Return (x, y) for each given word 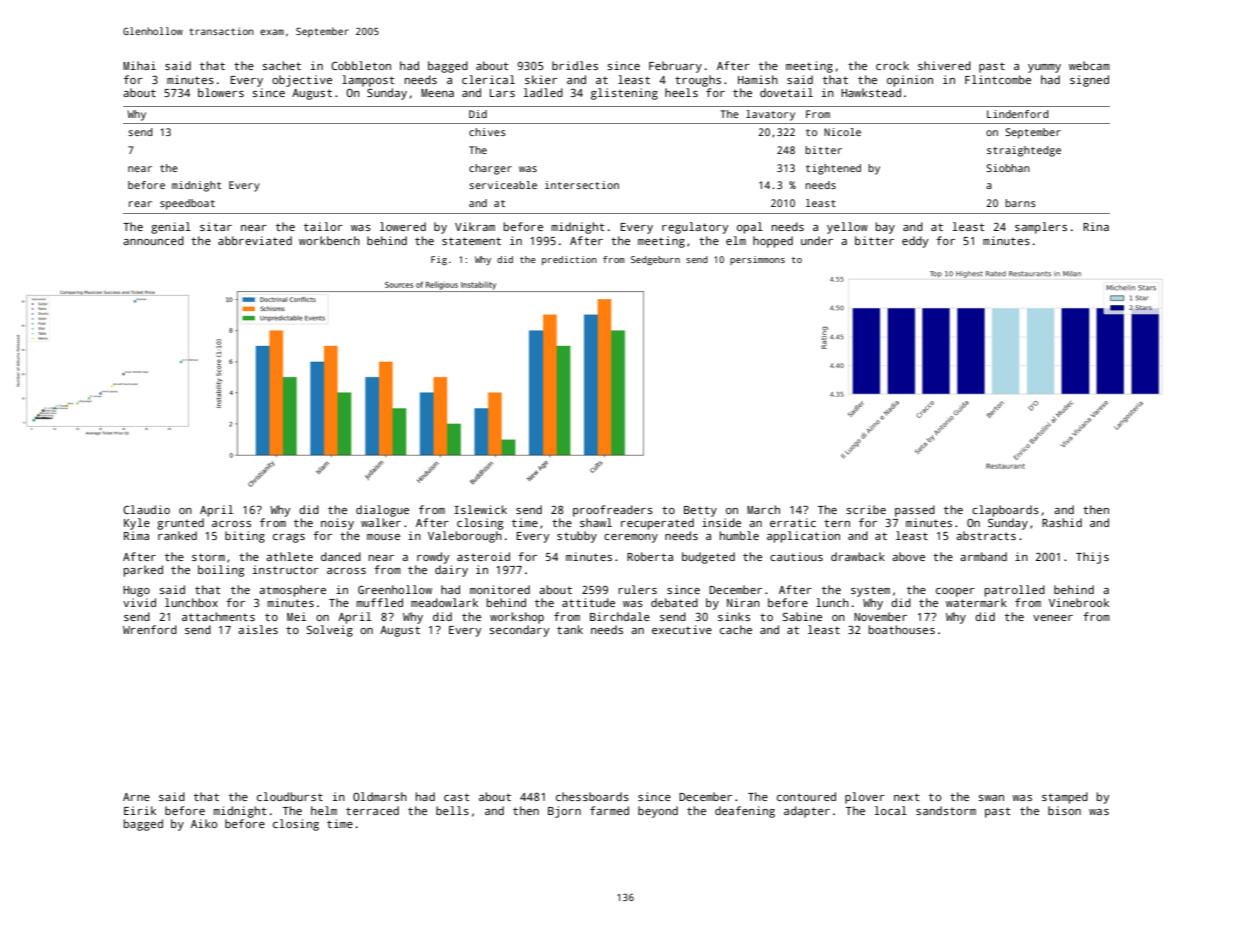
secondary (519, 631)
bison (1064, 810)
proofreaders (613, 511)
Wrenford (150, 629)
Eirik (140, 810)
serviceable (503, 185)
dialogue (382, 511)
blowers (221, 92)
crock (892, 65)
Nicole (842, 132)
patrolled (1015, 591)
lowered (403, 226)
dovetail (786, 92)
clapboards (1005, 511)
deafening (745, 812)
